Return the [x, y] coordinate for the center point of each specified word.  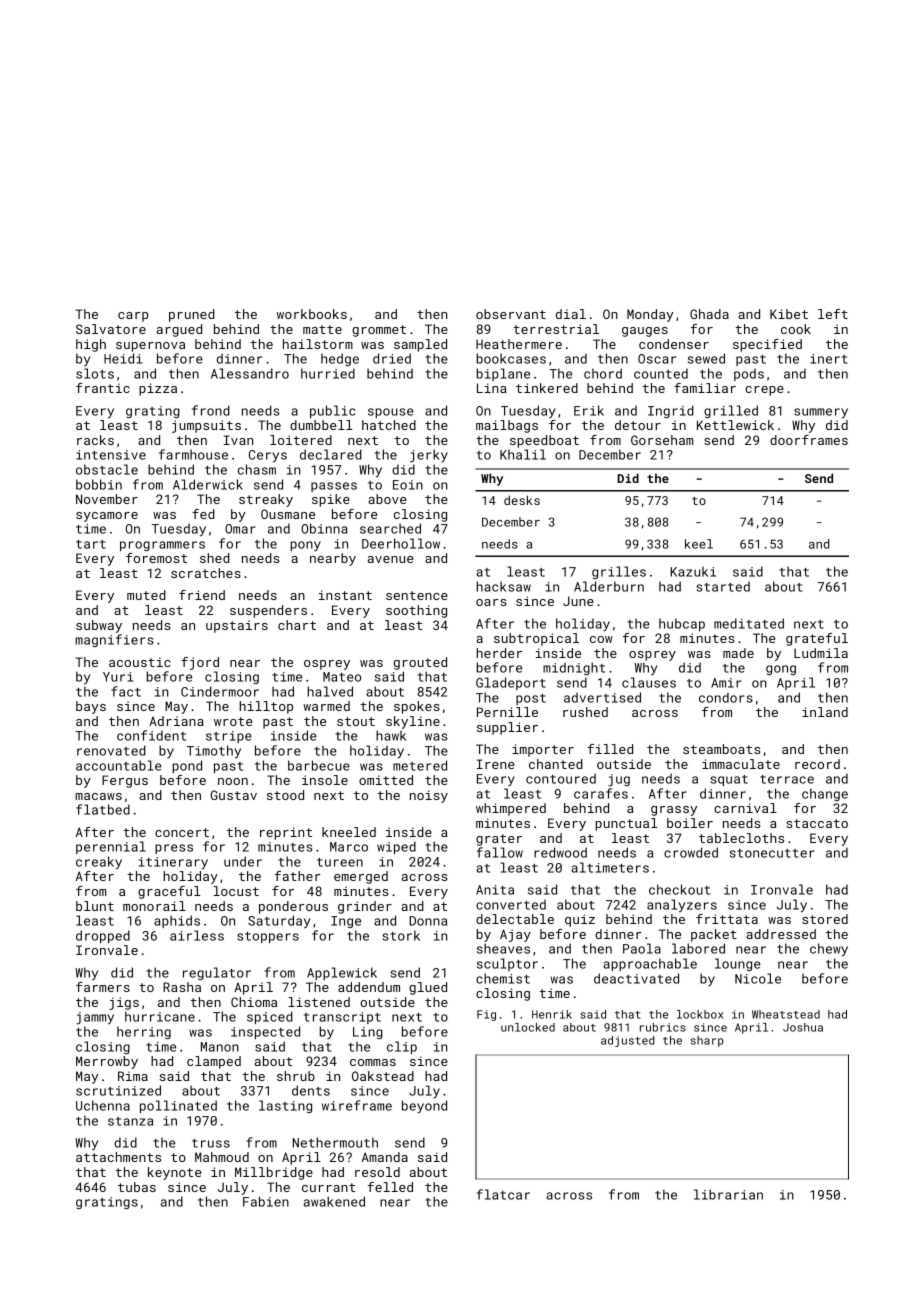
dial [571, 314]
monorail [154, 906]
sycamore [107, 517]
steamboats [721, 749]
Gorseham [662, 440]
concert [182, 832]
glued [428, 988]
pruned [192, 315]
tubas [137, 1187]
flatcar [503, 1194]
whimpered [511, 809]
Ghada [709, 314]
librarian [728, 1194]
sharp [707, 1041]
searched [390, 528]
